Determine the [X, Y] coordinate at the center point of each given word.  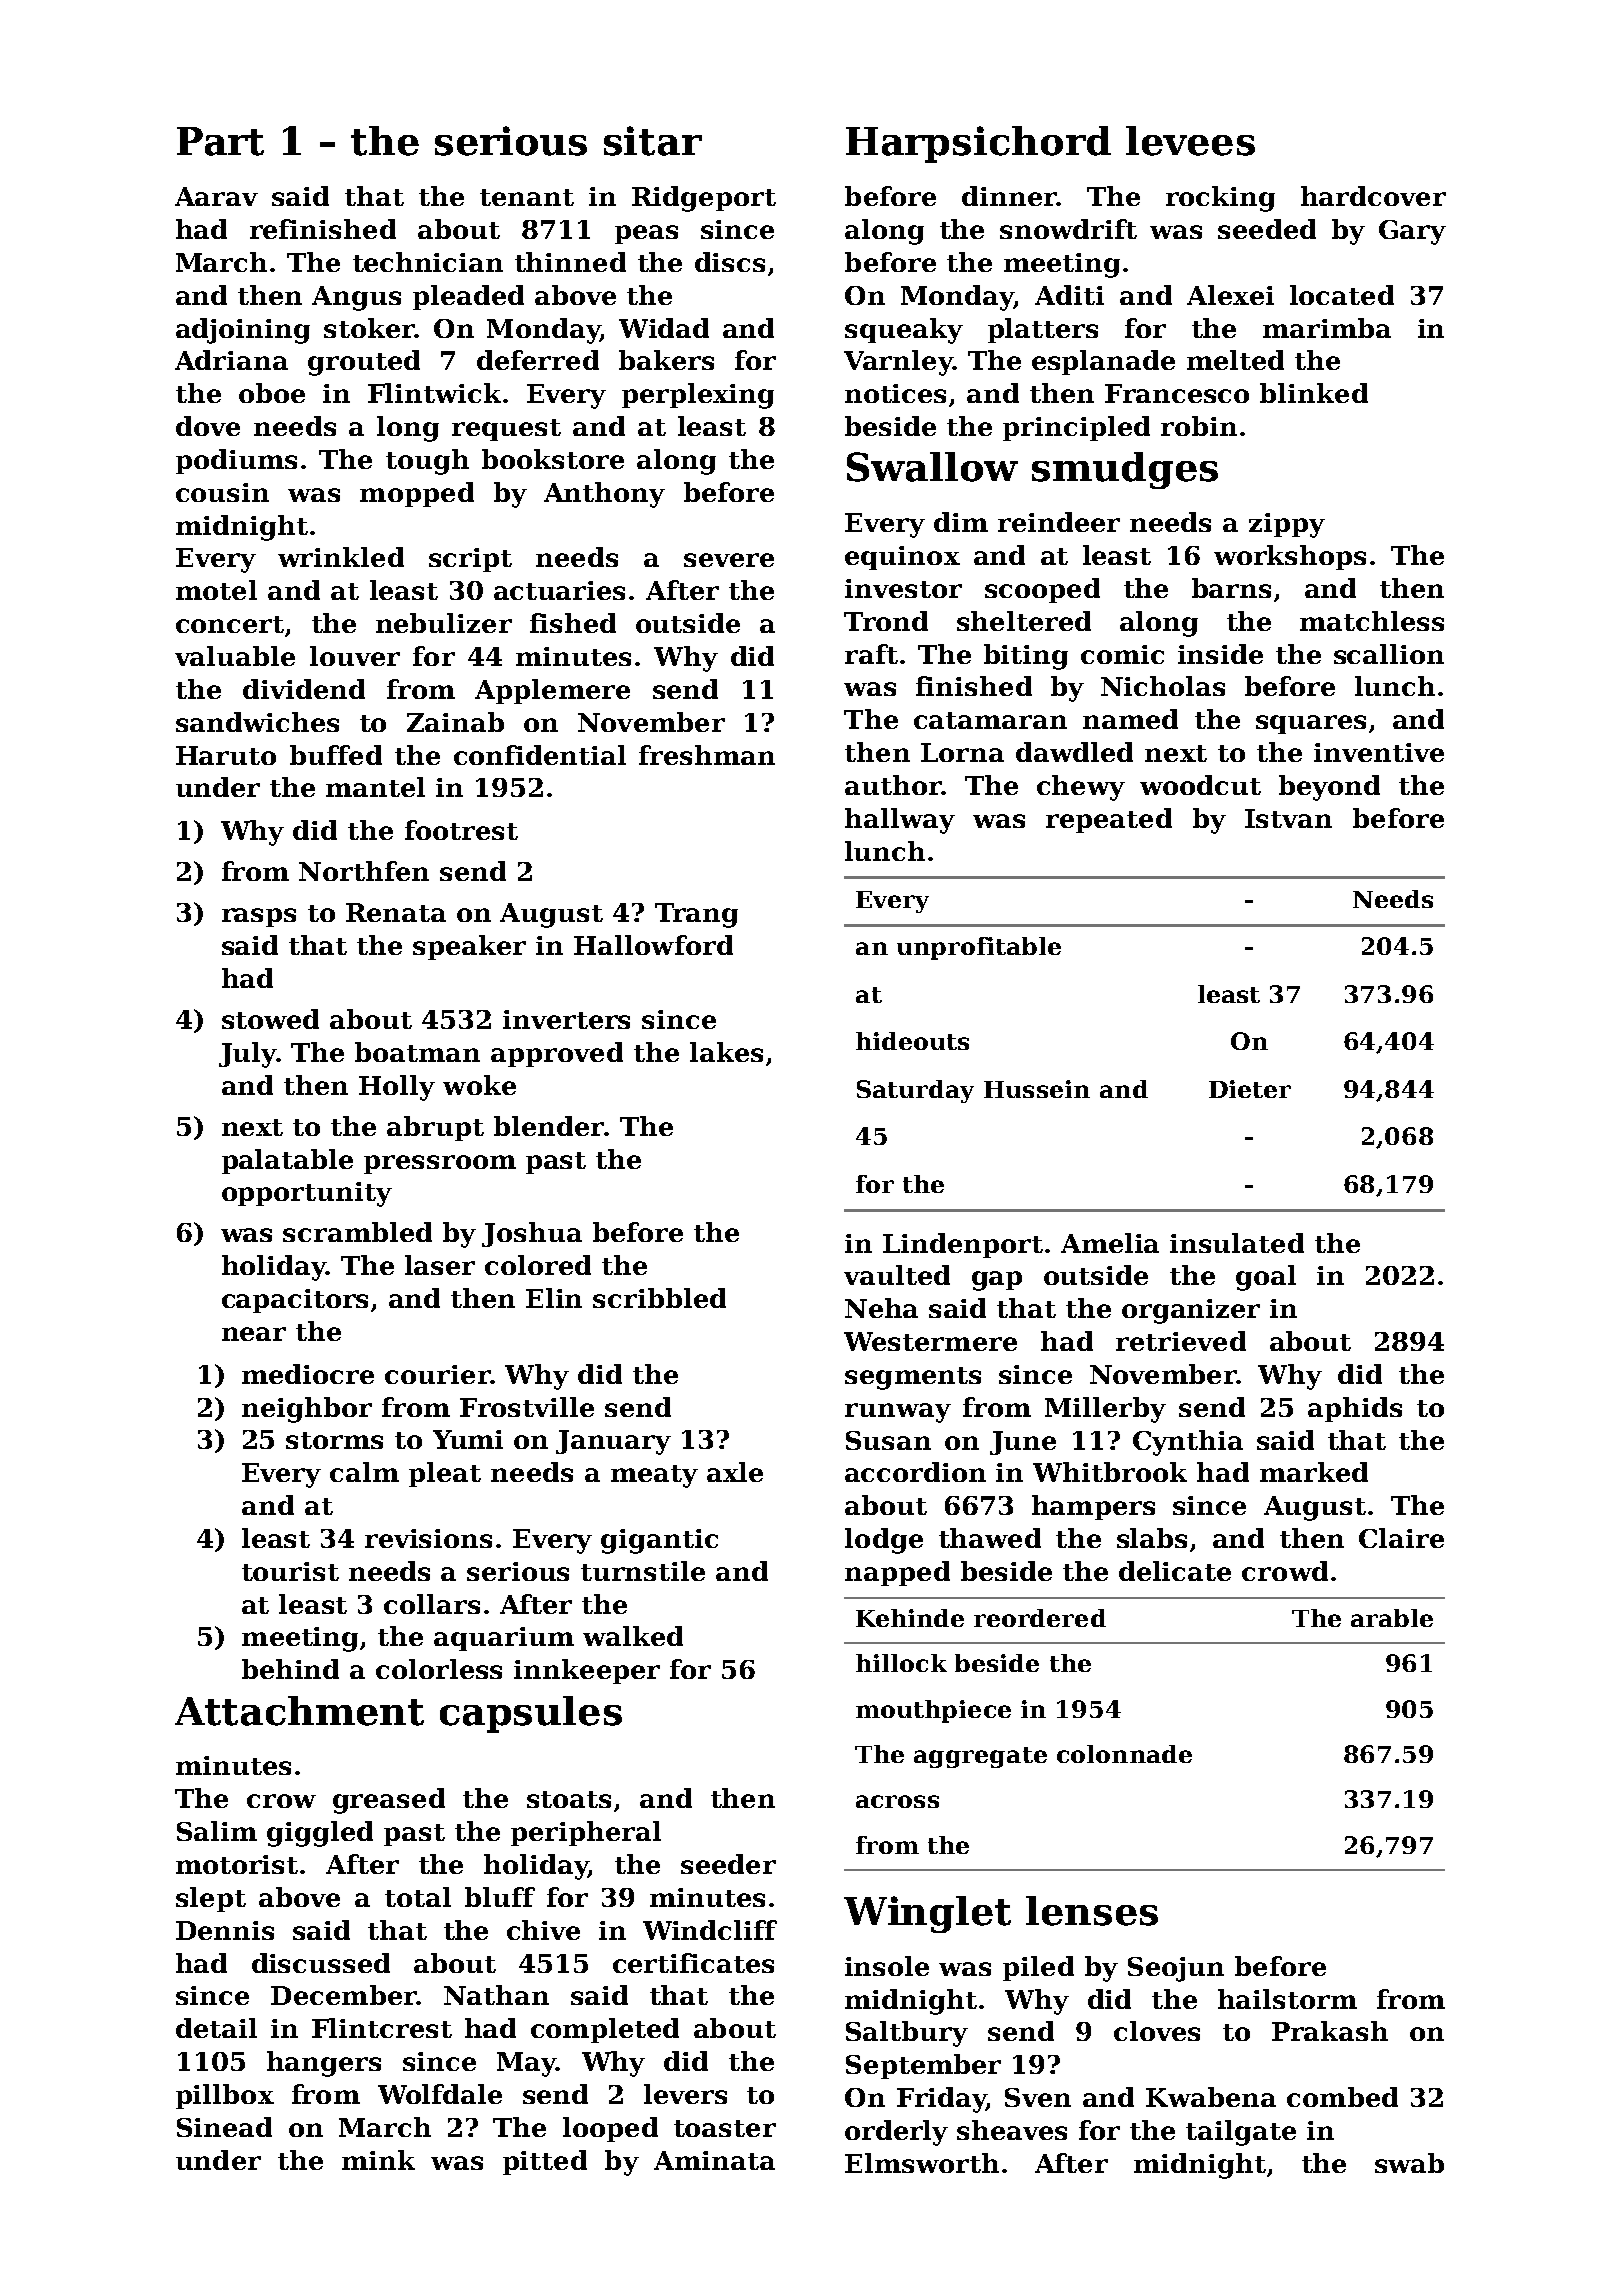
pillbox [225, 2096]
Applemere [552, 691]
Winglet [927, 1914]
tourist [290, 1571]
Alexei [1230, 295]
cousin [222, 492]
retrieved [1181, 1341]
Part [220, 141]
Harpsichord [978, 144]
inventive [1379, 752]
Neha [881, 1308]
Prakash [1330, 2031]
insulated [1237, 1243]
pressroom [440, 1164]
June [1023, 1443]
